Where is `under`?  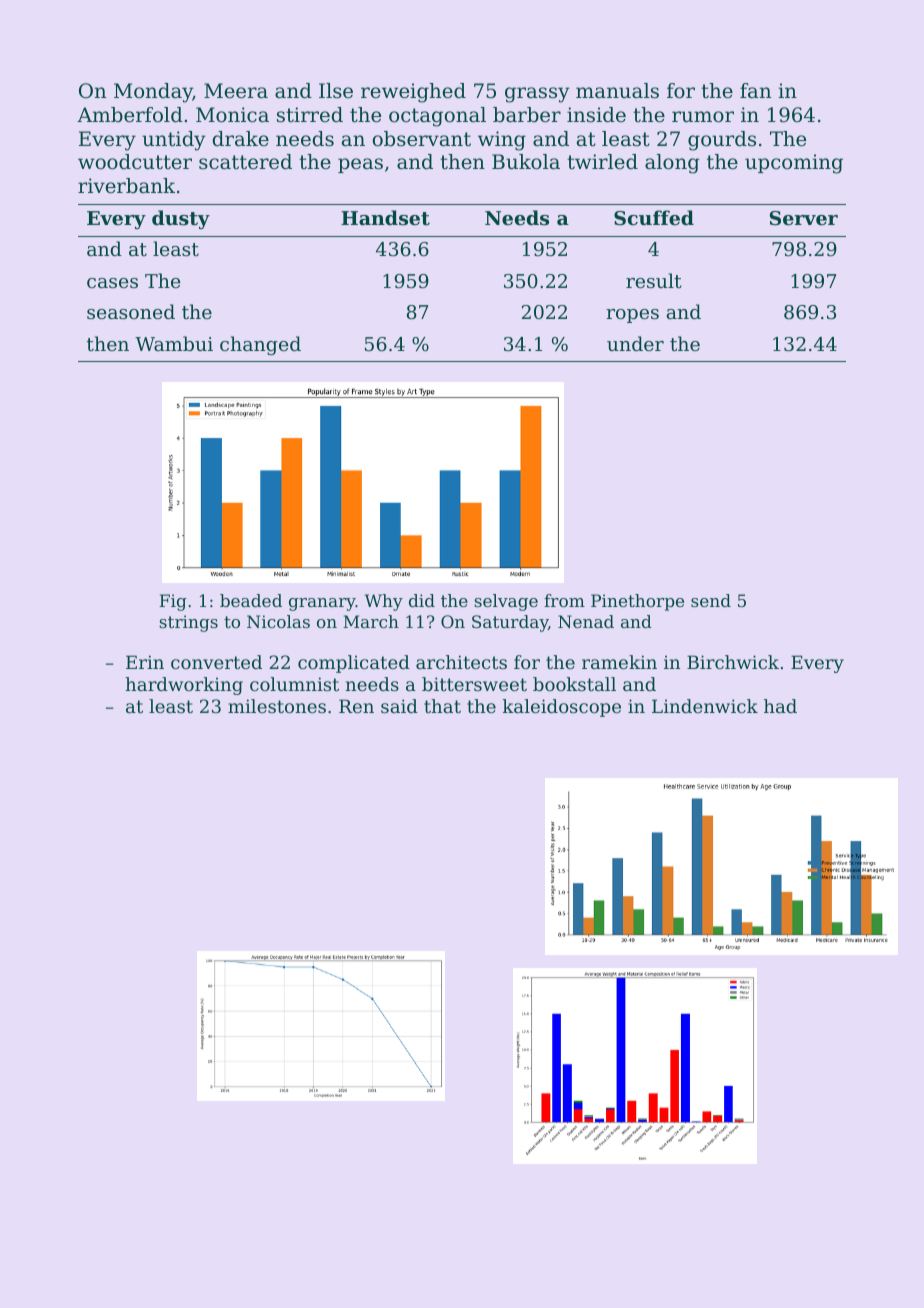 under is located at coordinates (635, 343).
